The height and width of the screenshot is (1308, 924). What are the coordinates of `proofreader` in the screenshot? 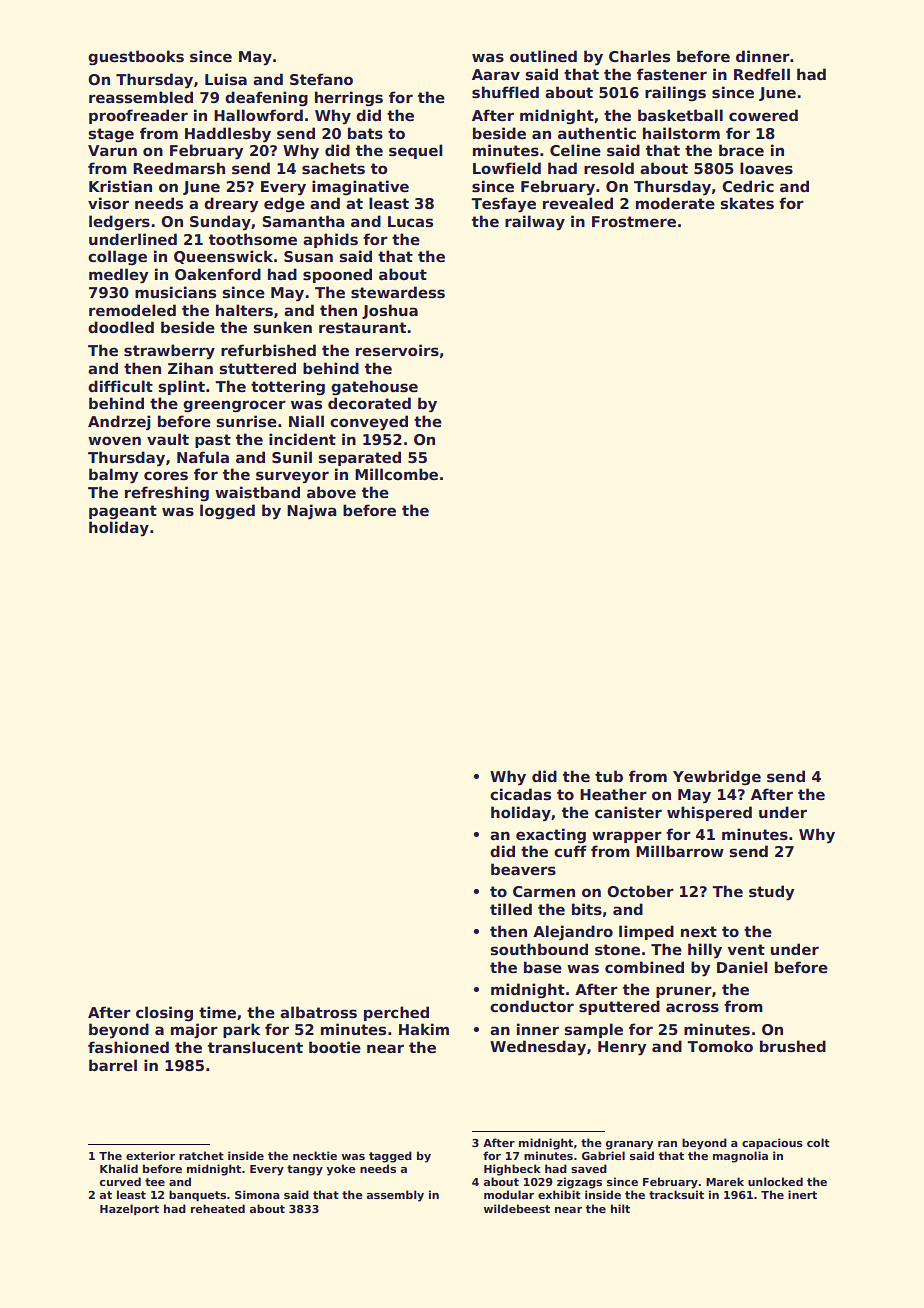 It's located at (138, 116).
